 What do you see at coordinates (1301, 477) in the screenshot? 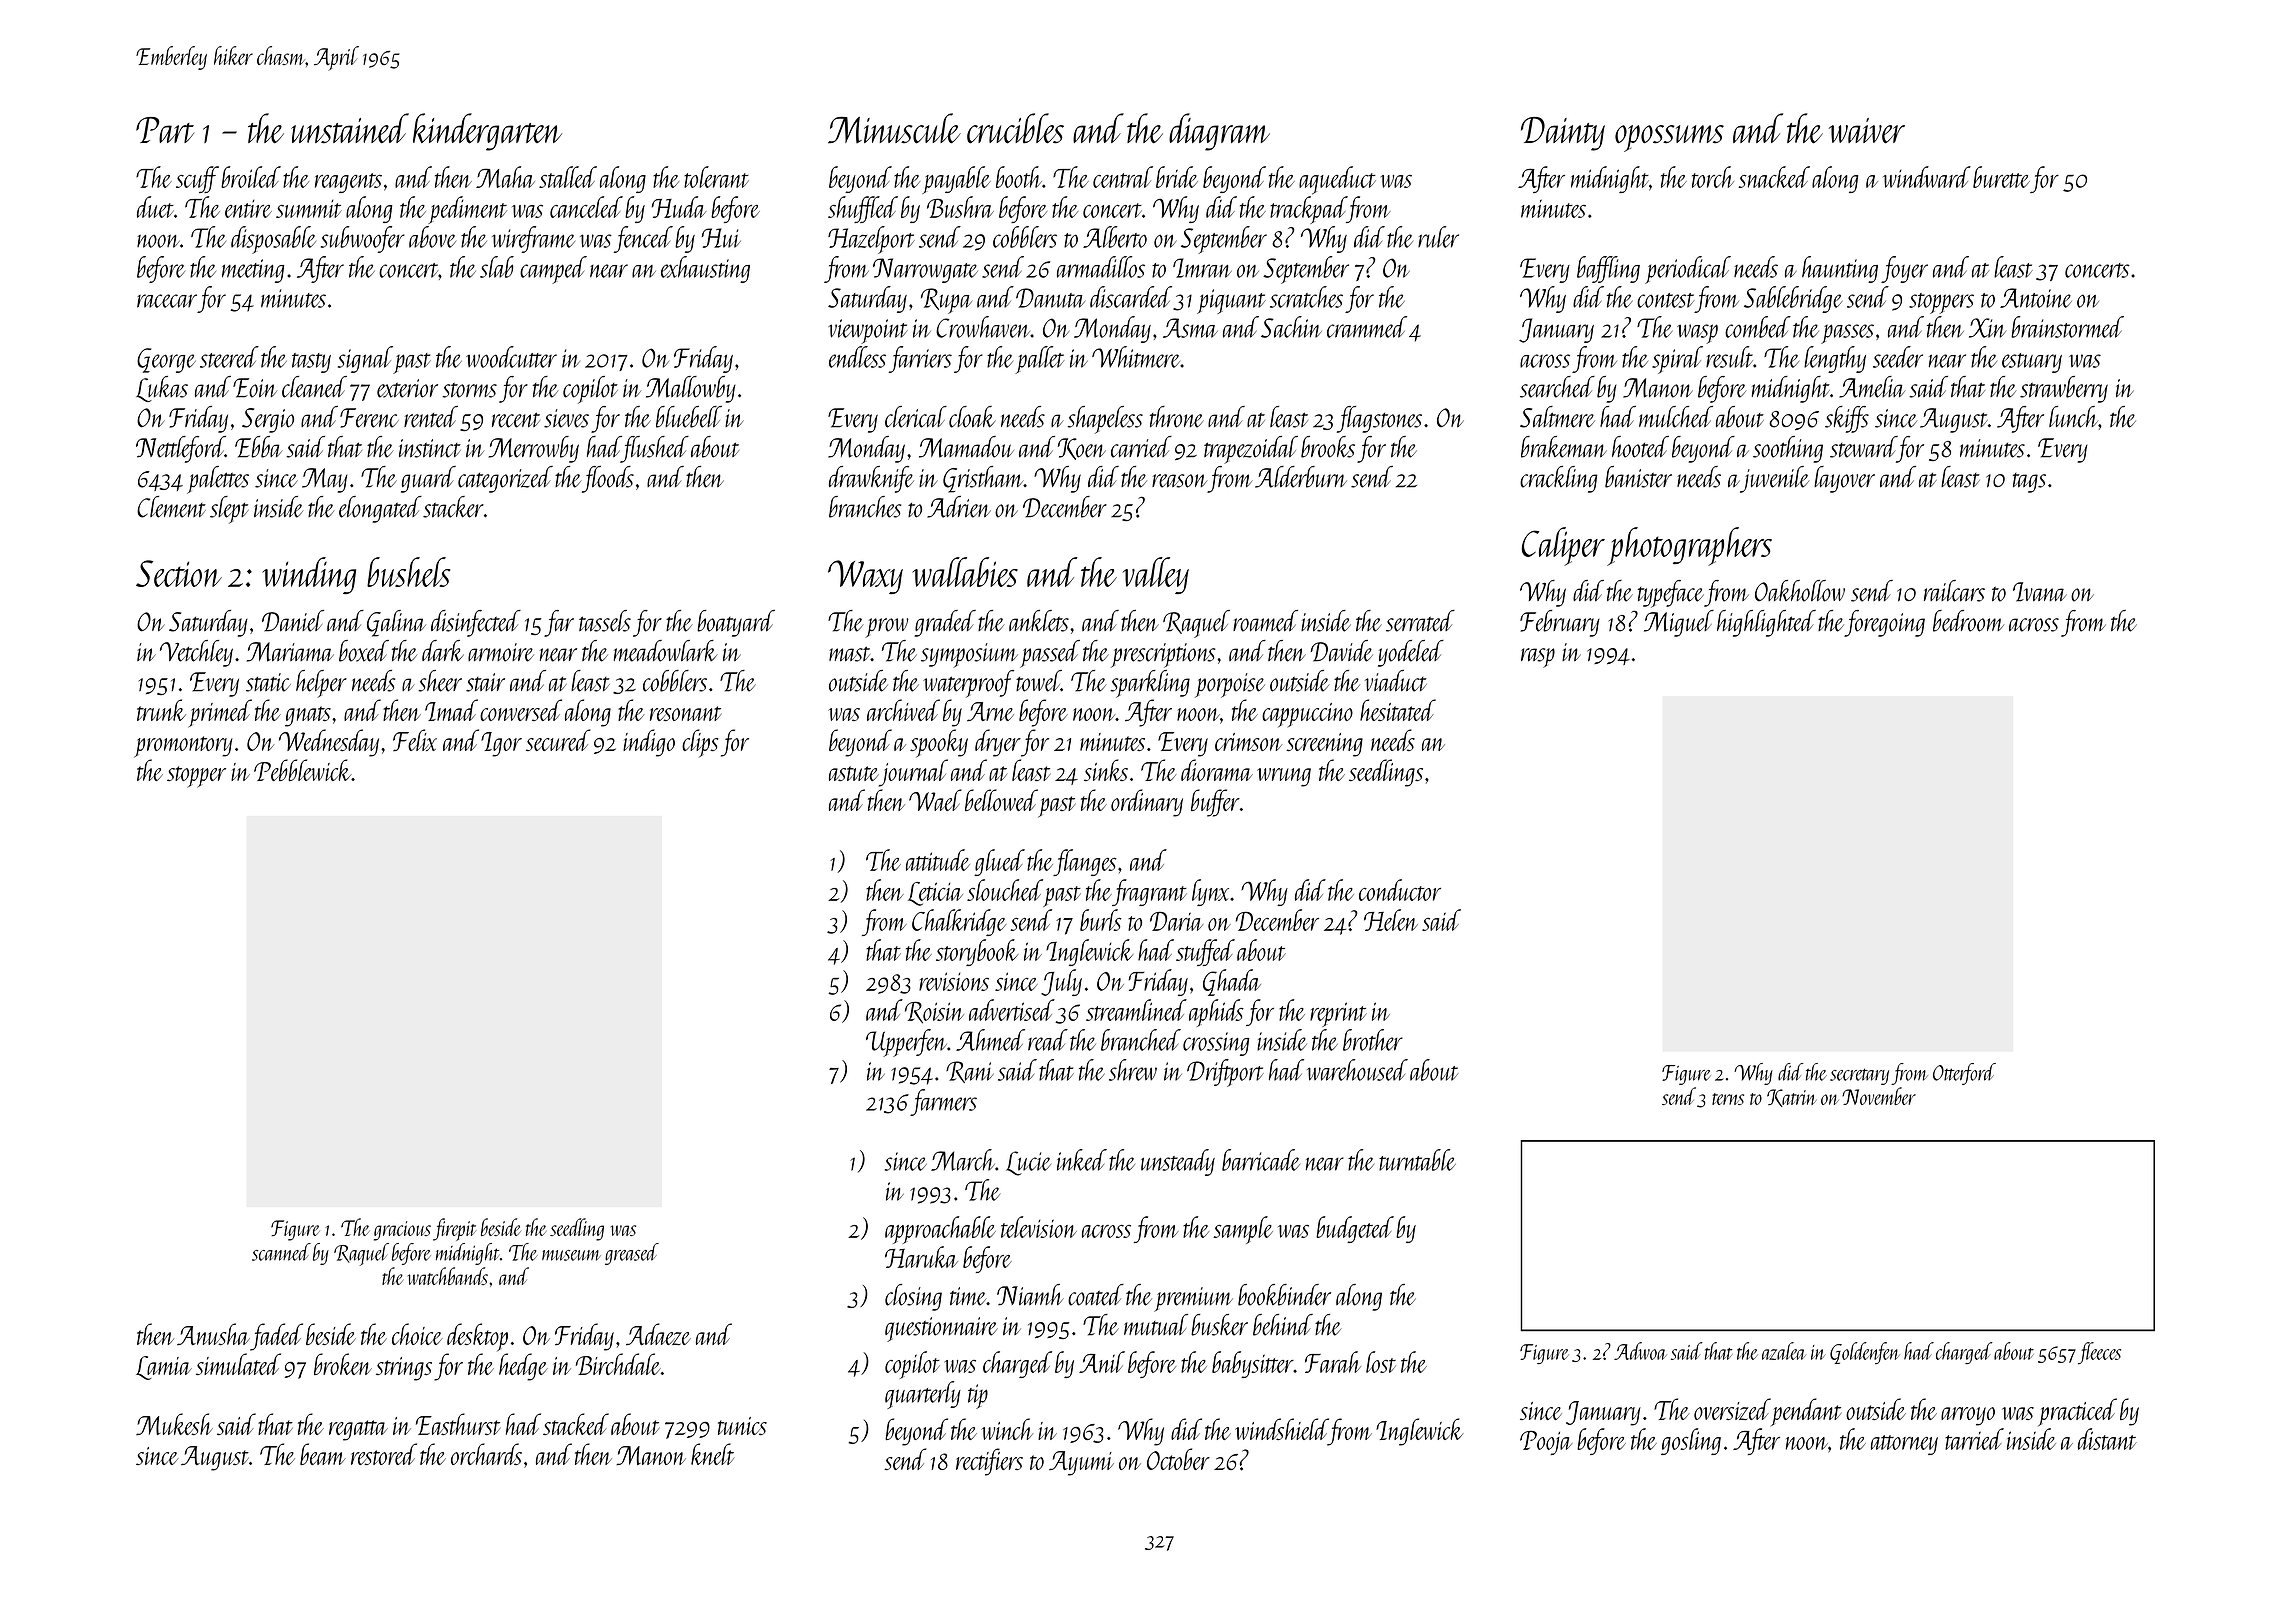
I see `Alderburn` at bounding box center [1301, 477].
